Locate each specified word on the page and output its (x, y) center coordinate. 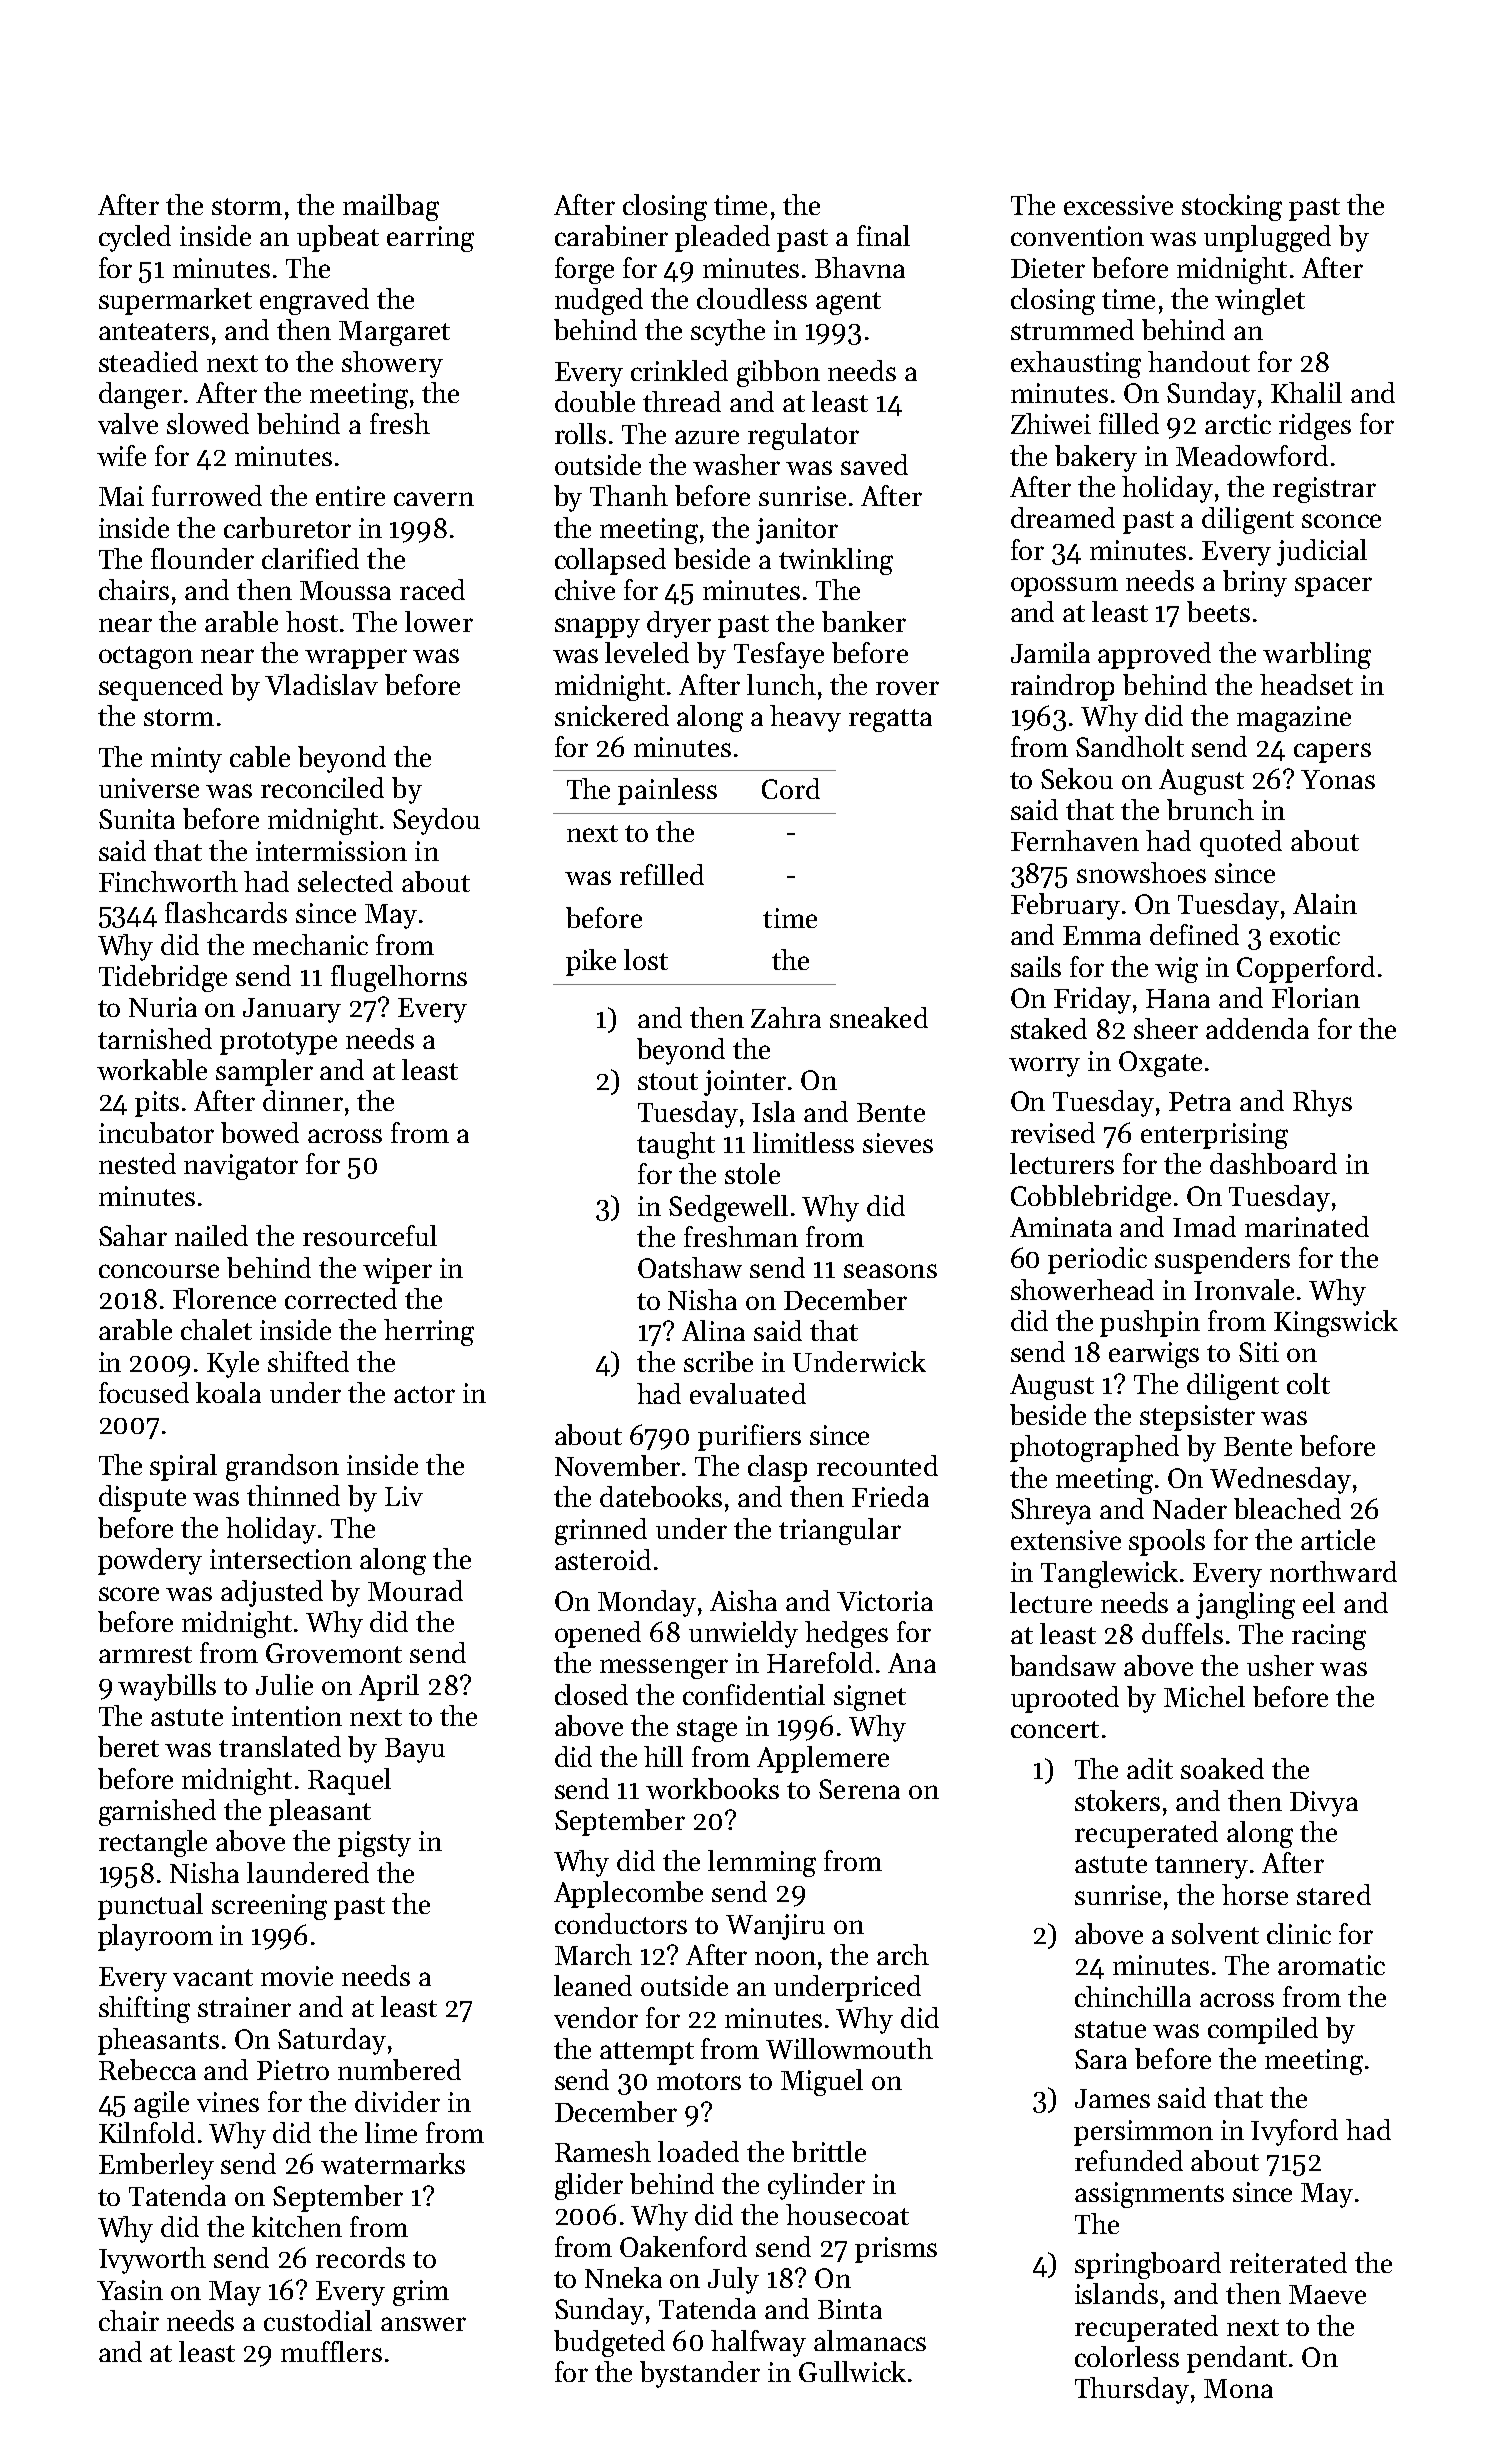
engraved (314, 301)
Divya (1324, 1804)
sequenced (161, 687)
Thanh (629, 495)
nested (137, 1163)
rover (907, 688)
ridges (1315, 426)
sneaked (879, 1017)
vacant (213, 1977)
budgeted (609, 2343)
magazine (1294, 719)
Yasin (130, 2290)
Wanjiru (775, 1927)
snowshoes (1141, 872)
